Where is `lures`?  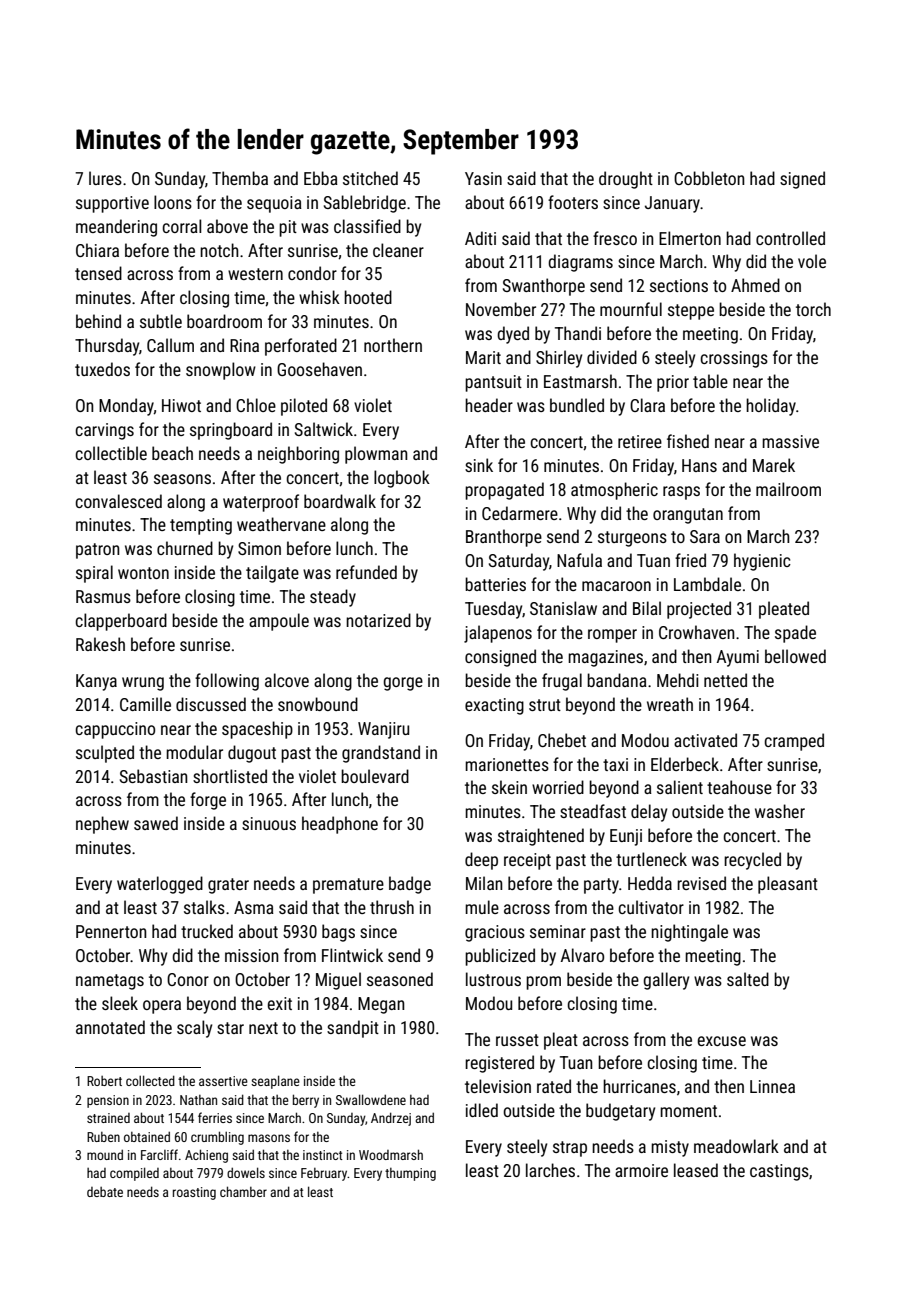 lures is located at coordinates (105, 178).
